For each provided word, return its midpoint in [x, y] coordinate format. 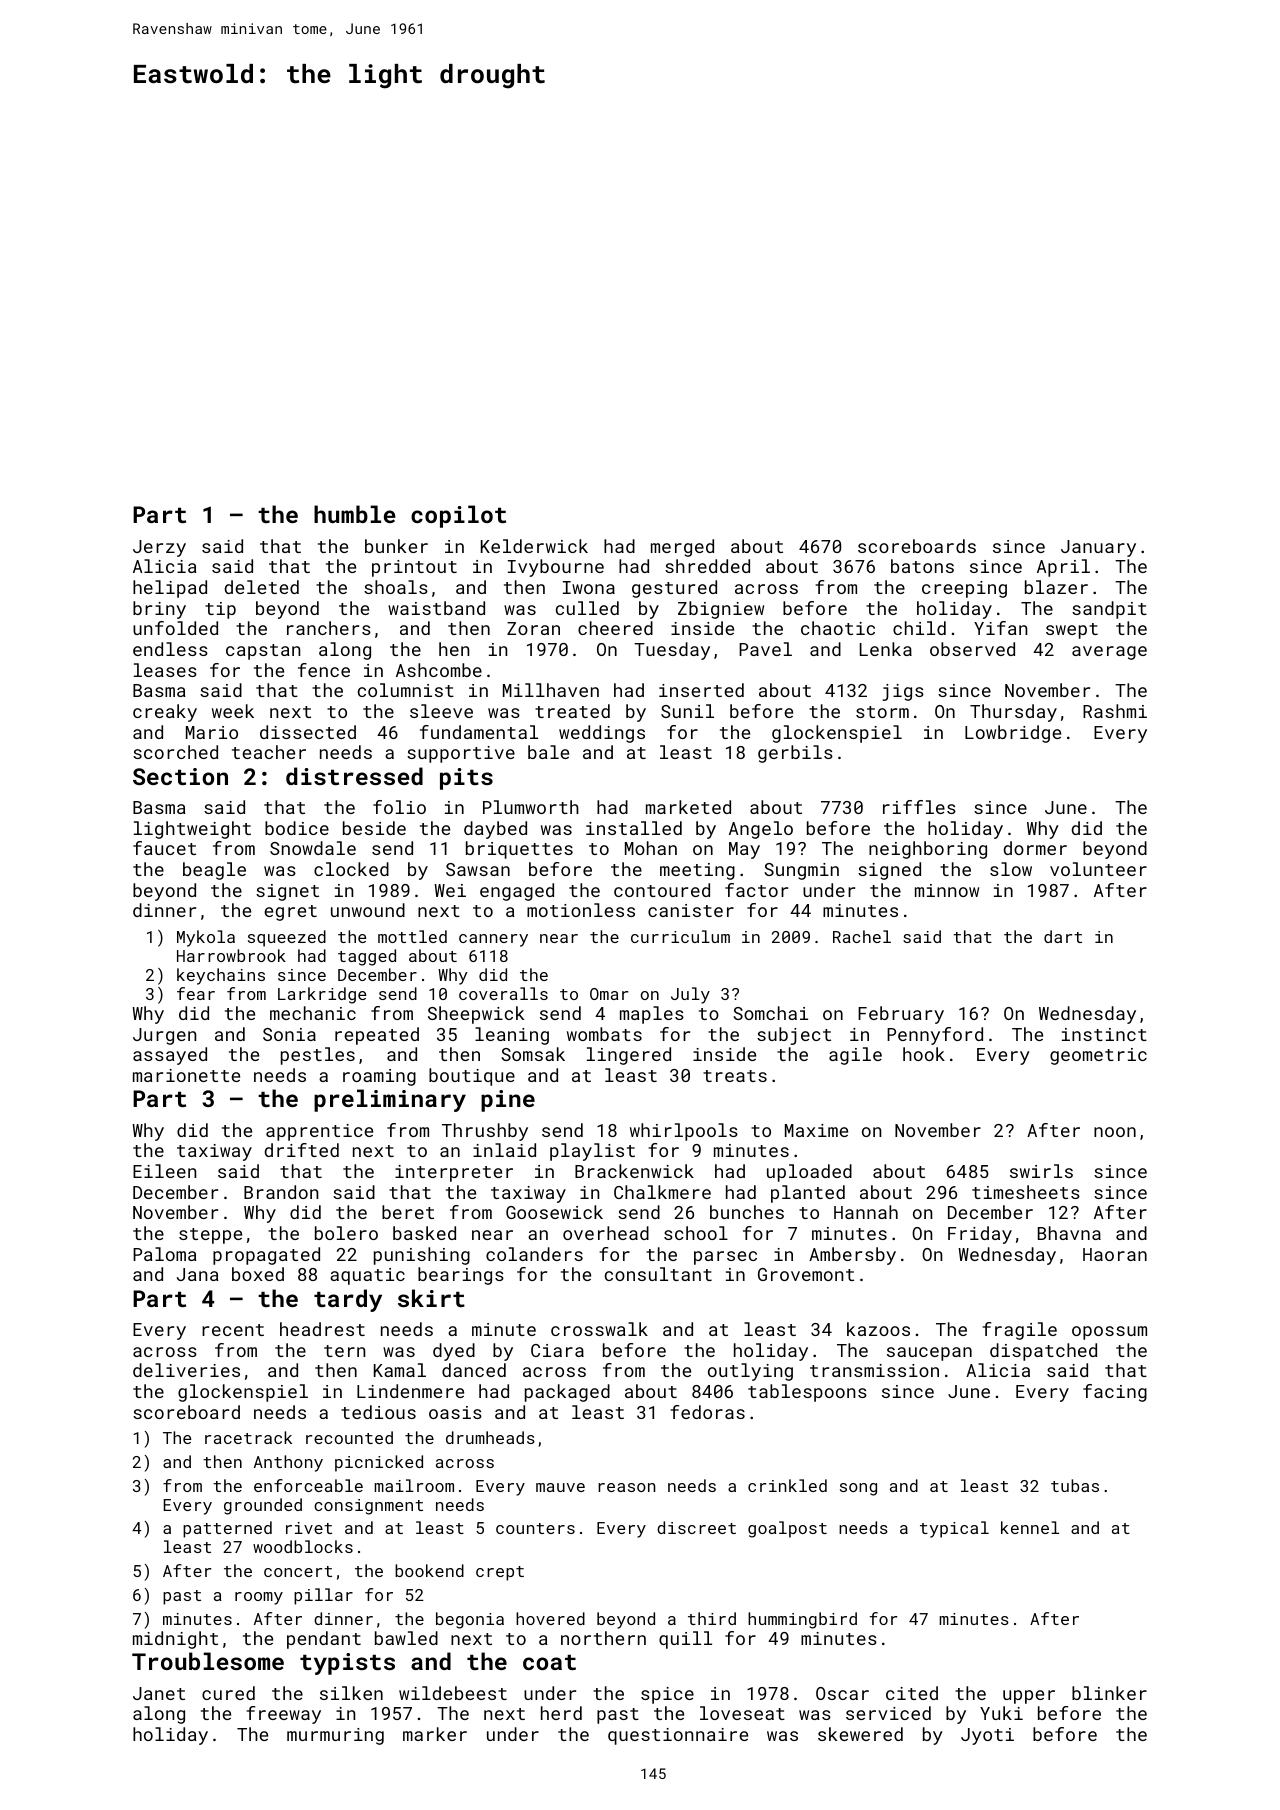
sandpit [1109, 610]
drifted [302, 1150]
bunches [747, 1212]
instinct [1104, 1034]
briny [159, 610]
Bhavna [1069, 1233]
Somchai [770, 1013]
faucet [164, 848]
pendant [324, 1640]
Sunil [687, 711]
